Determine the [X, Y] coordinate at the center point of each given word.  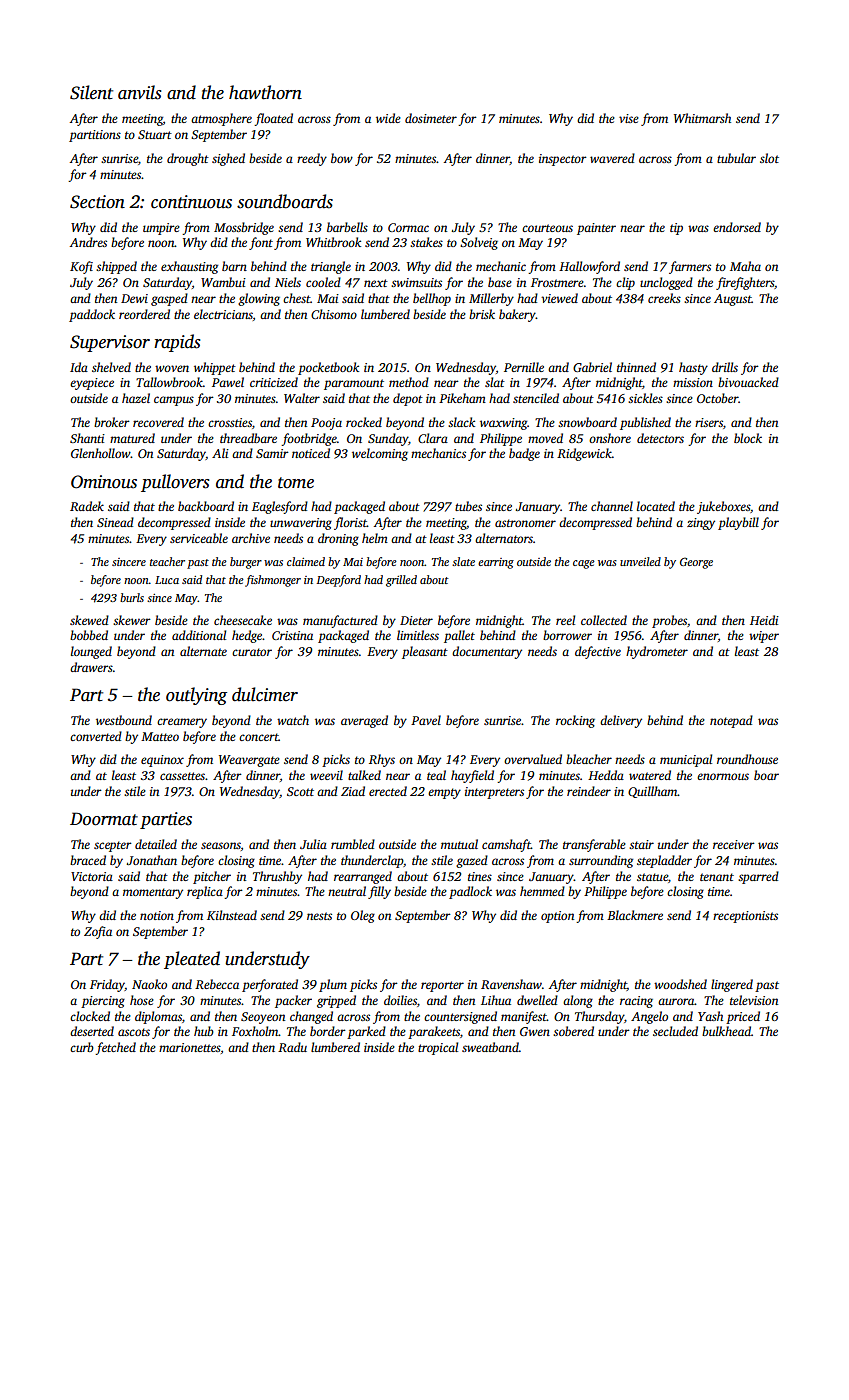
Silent [91, 92]
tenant [717, 877]
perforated [270, 985]
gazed [472, 861]
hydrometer [657, 652]
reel [565, 620]
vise [629, 118]
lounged [91, 652]
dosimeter [431, 118]
